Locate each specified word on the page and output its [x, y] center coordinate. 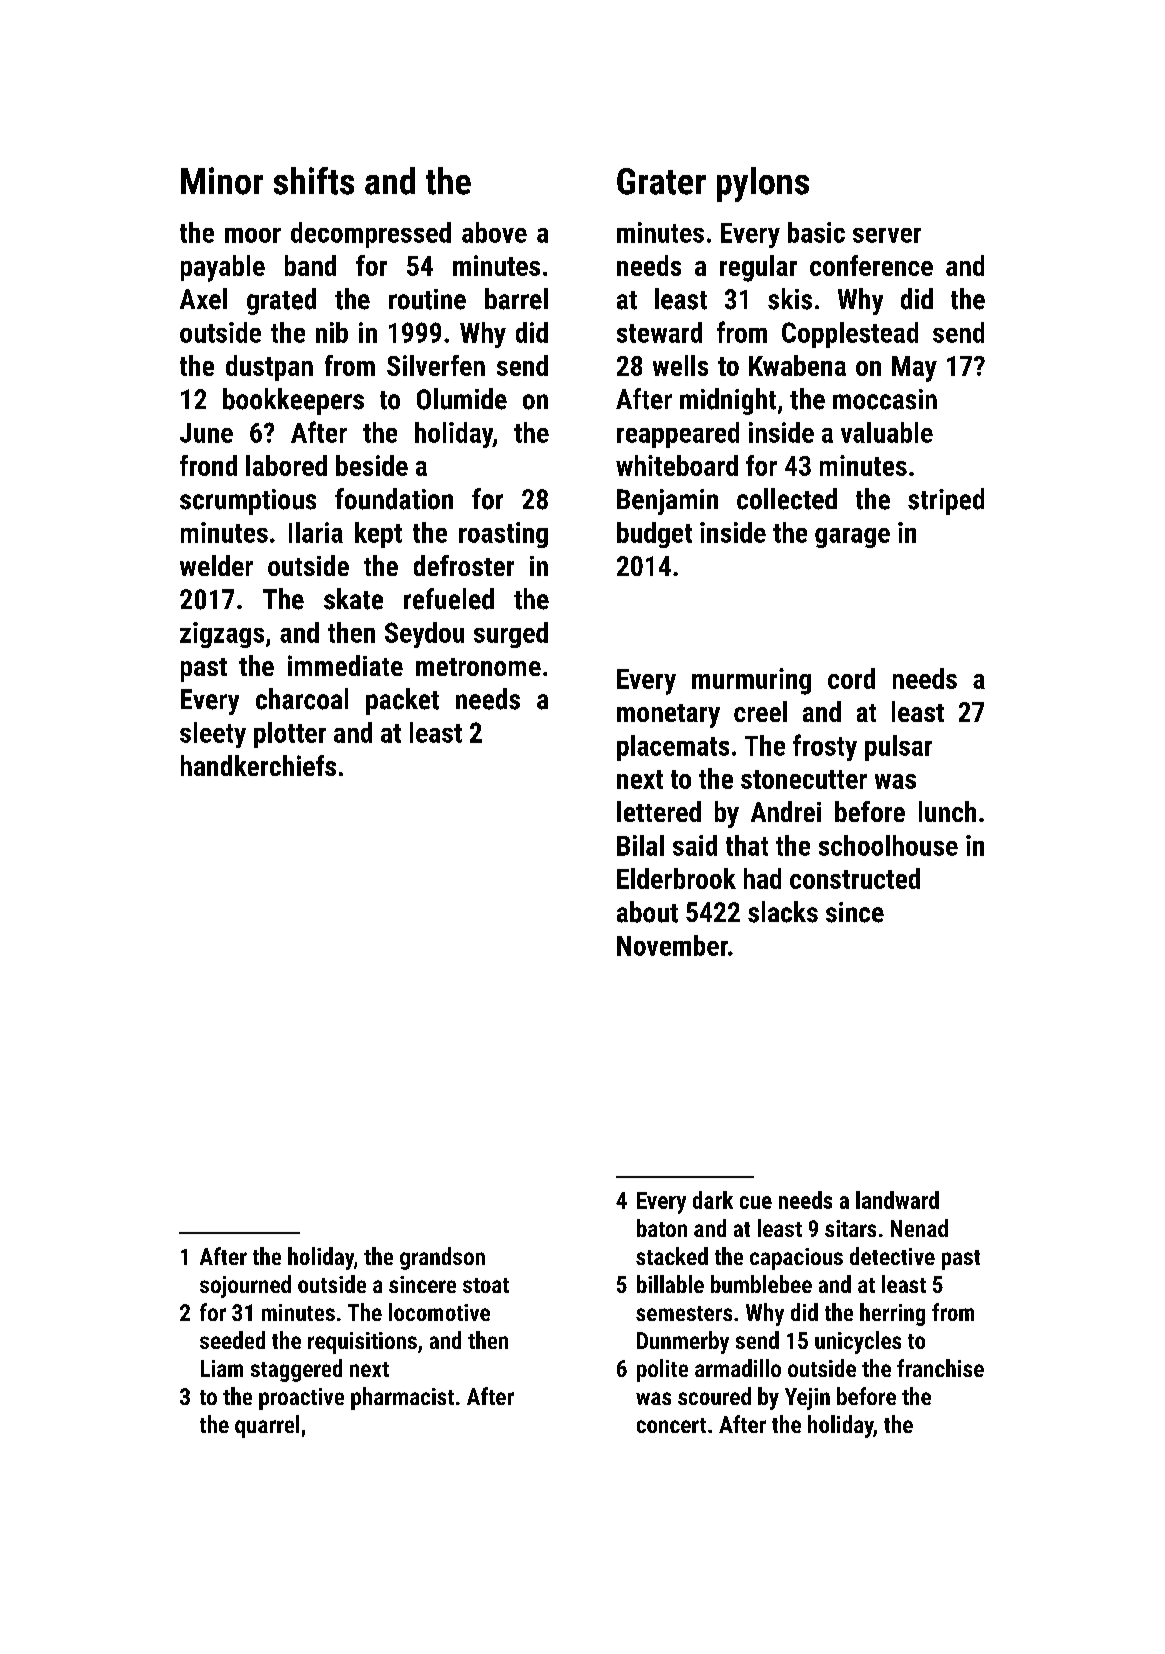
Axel [203, 299]
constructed [855, 878]
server [887, 235]
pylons [763, 184]
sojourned [245, 1286]
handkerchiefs [258, 765]
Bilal [640, 845]
